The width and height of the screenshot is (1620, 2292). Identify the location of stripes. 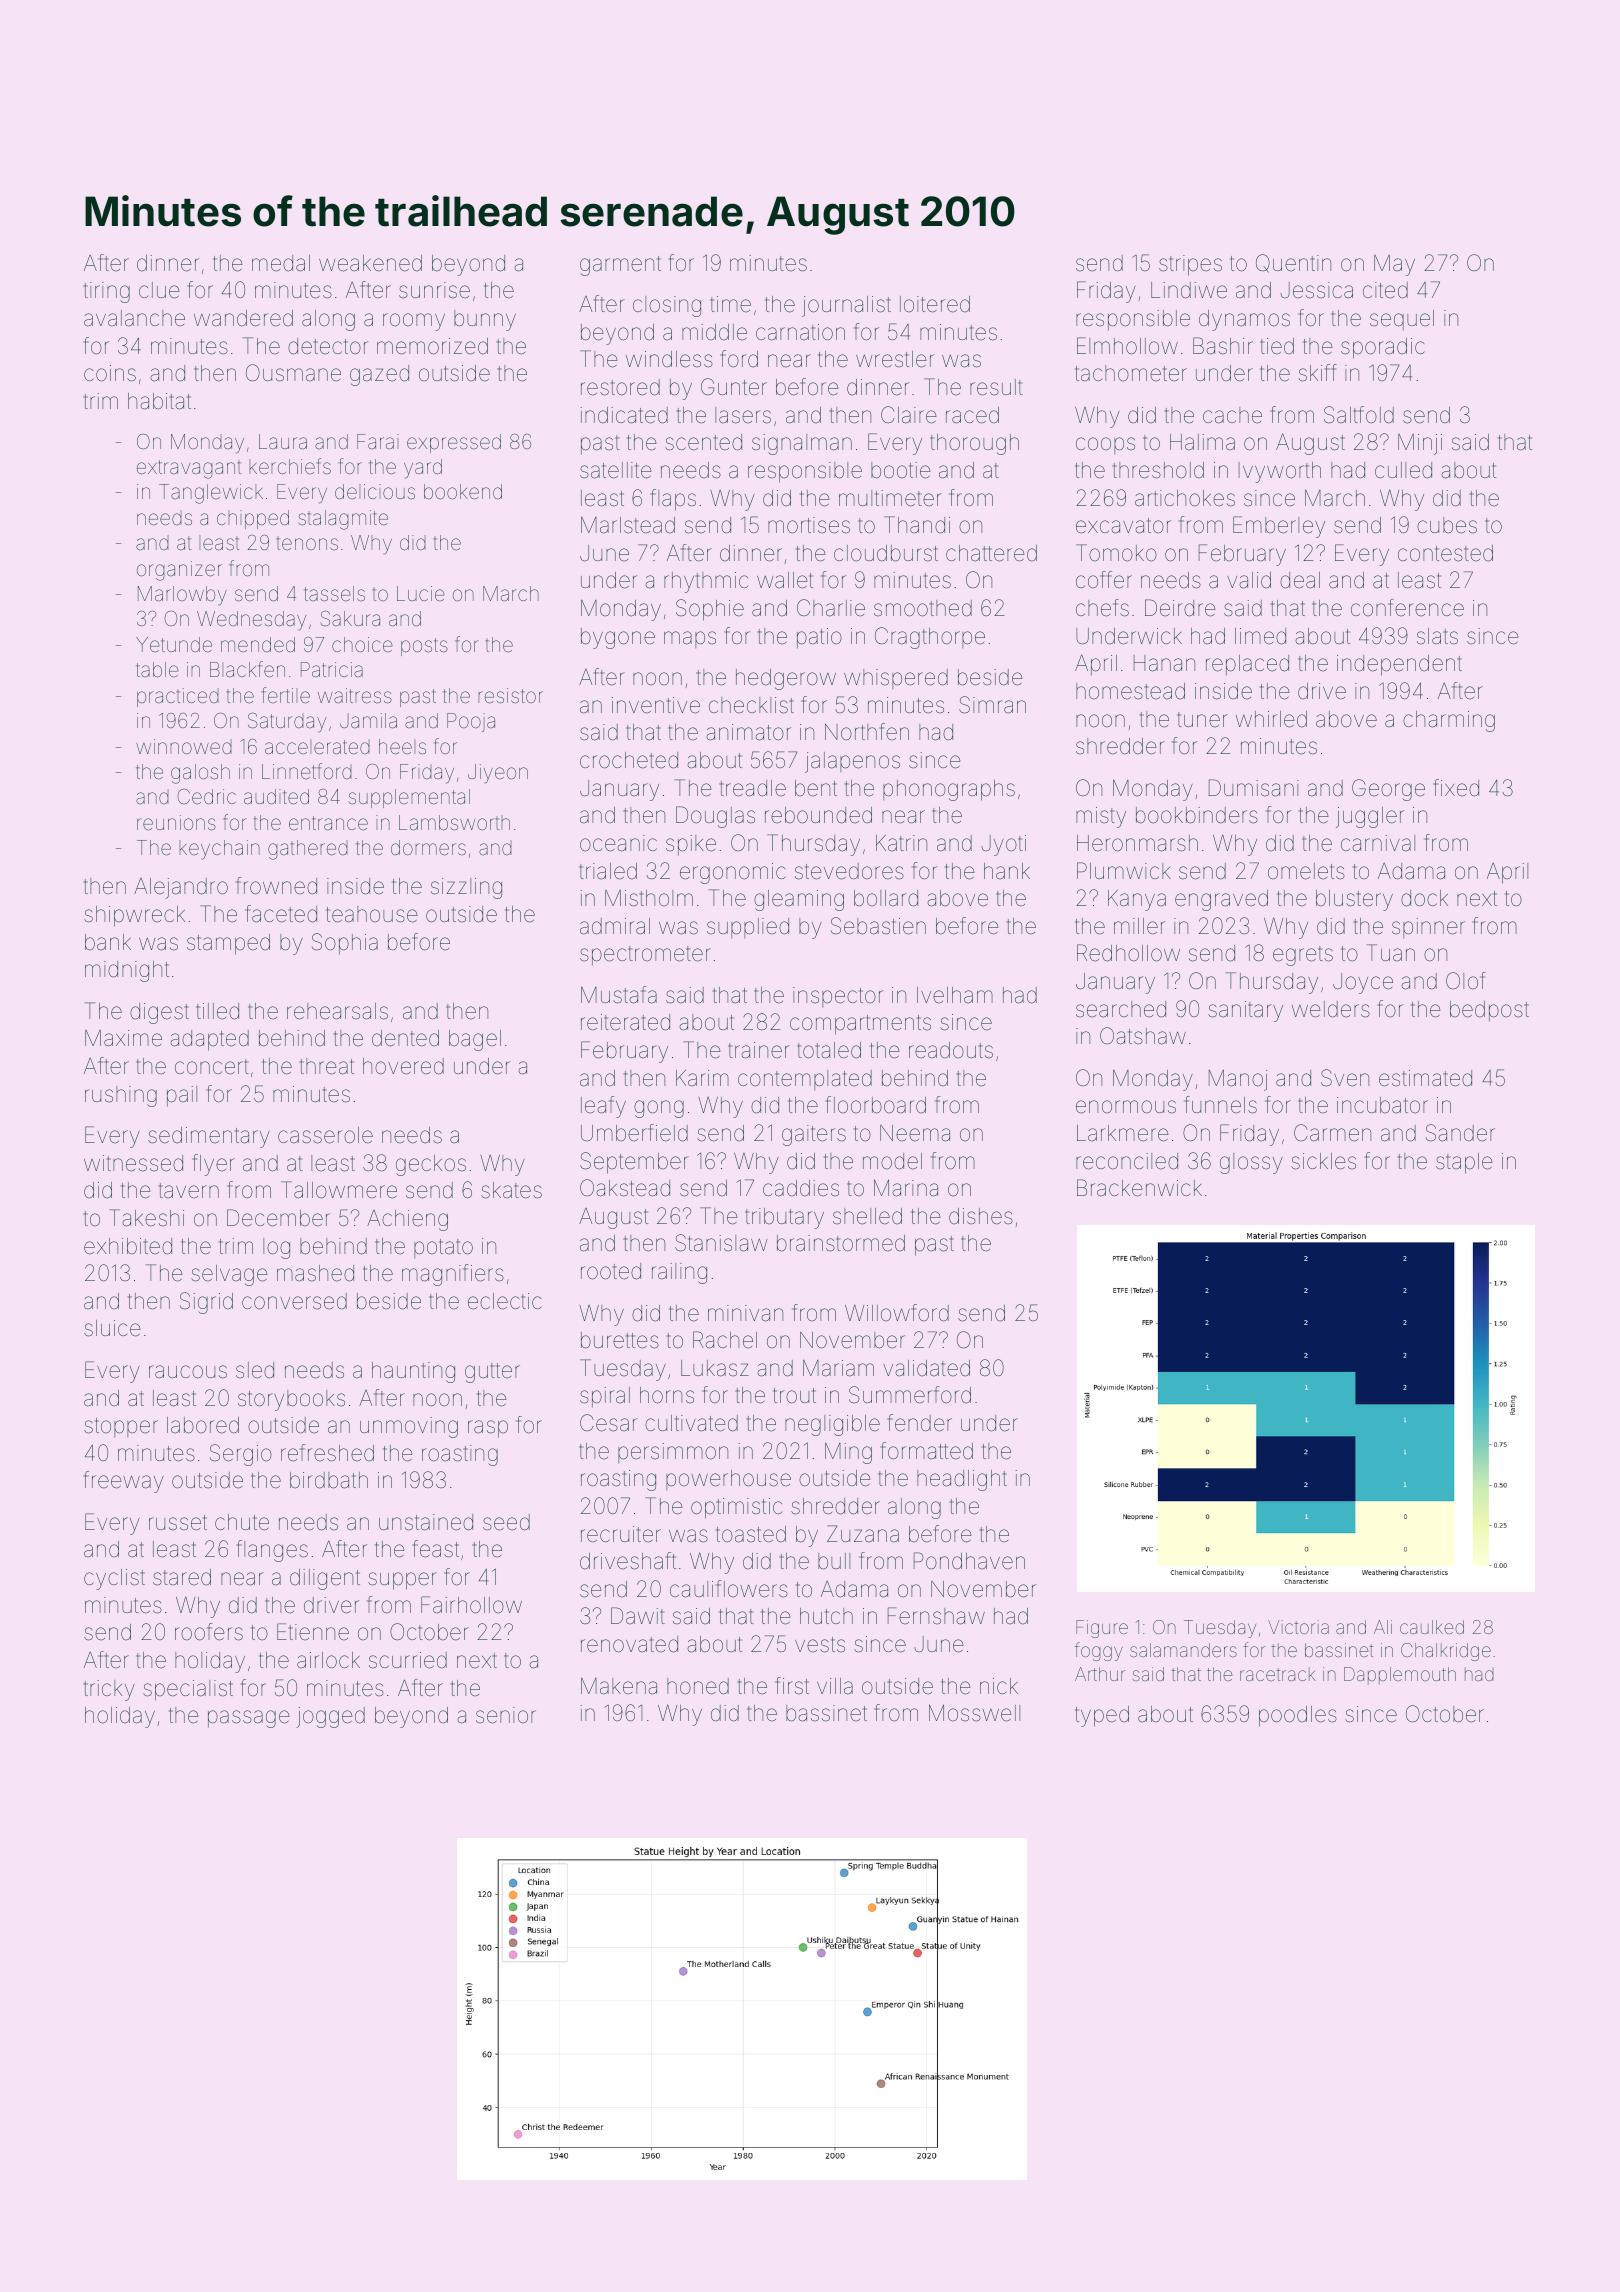
(1190, 265).
